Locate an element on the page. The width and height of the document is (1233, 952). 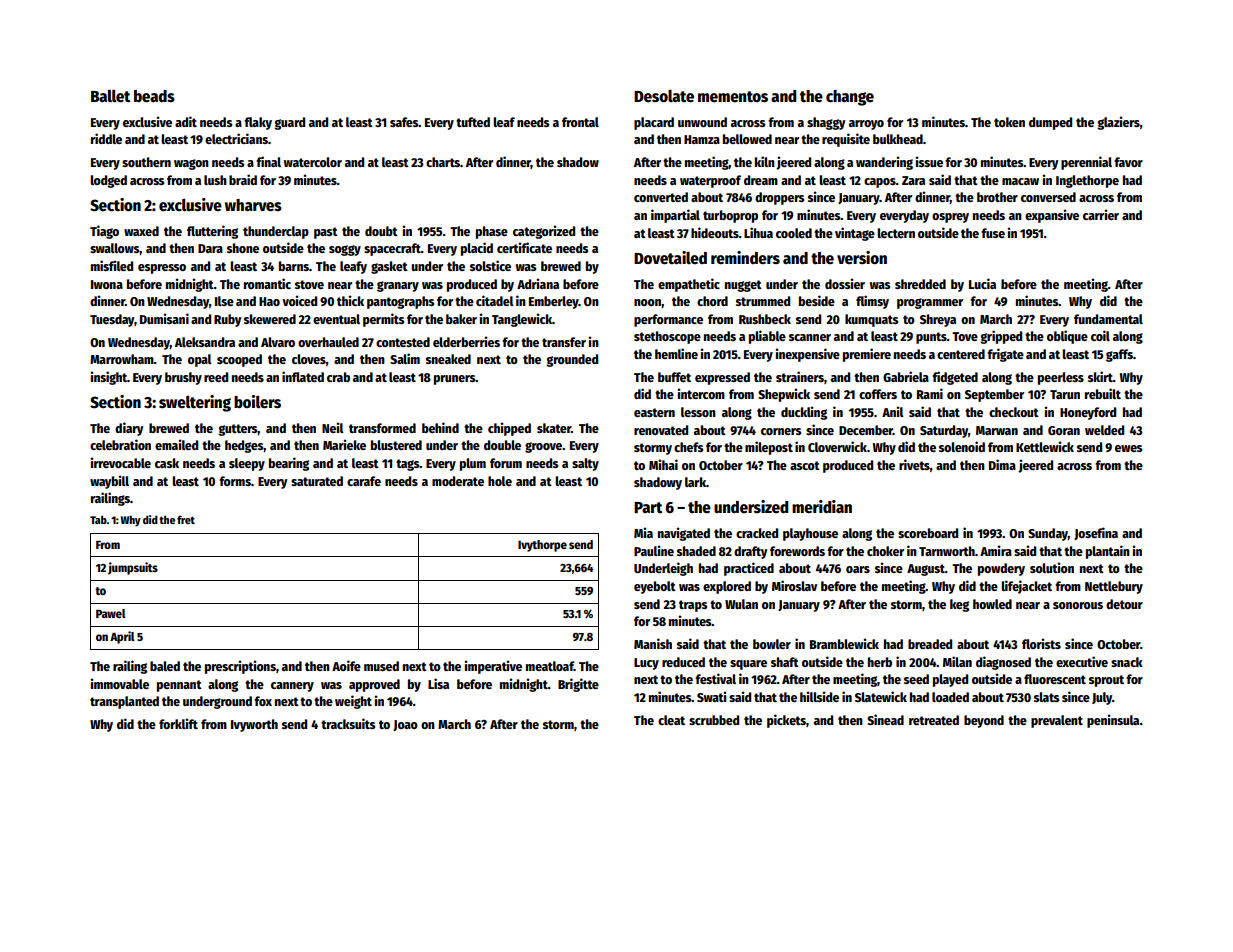
beyond is located at coordinates (984, 721).
